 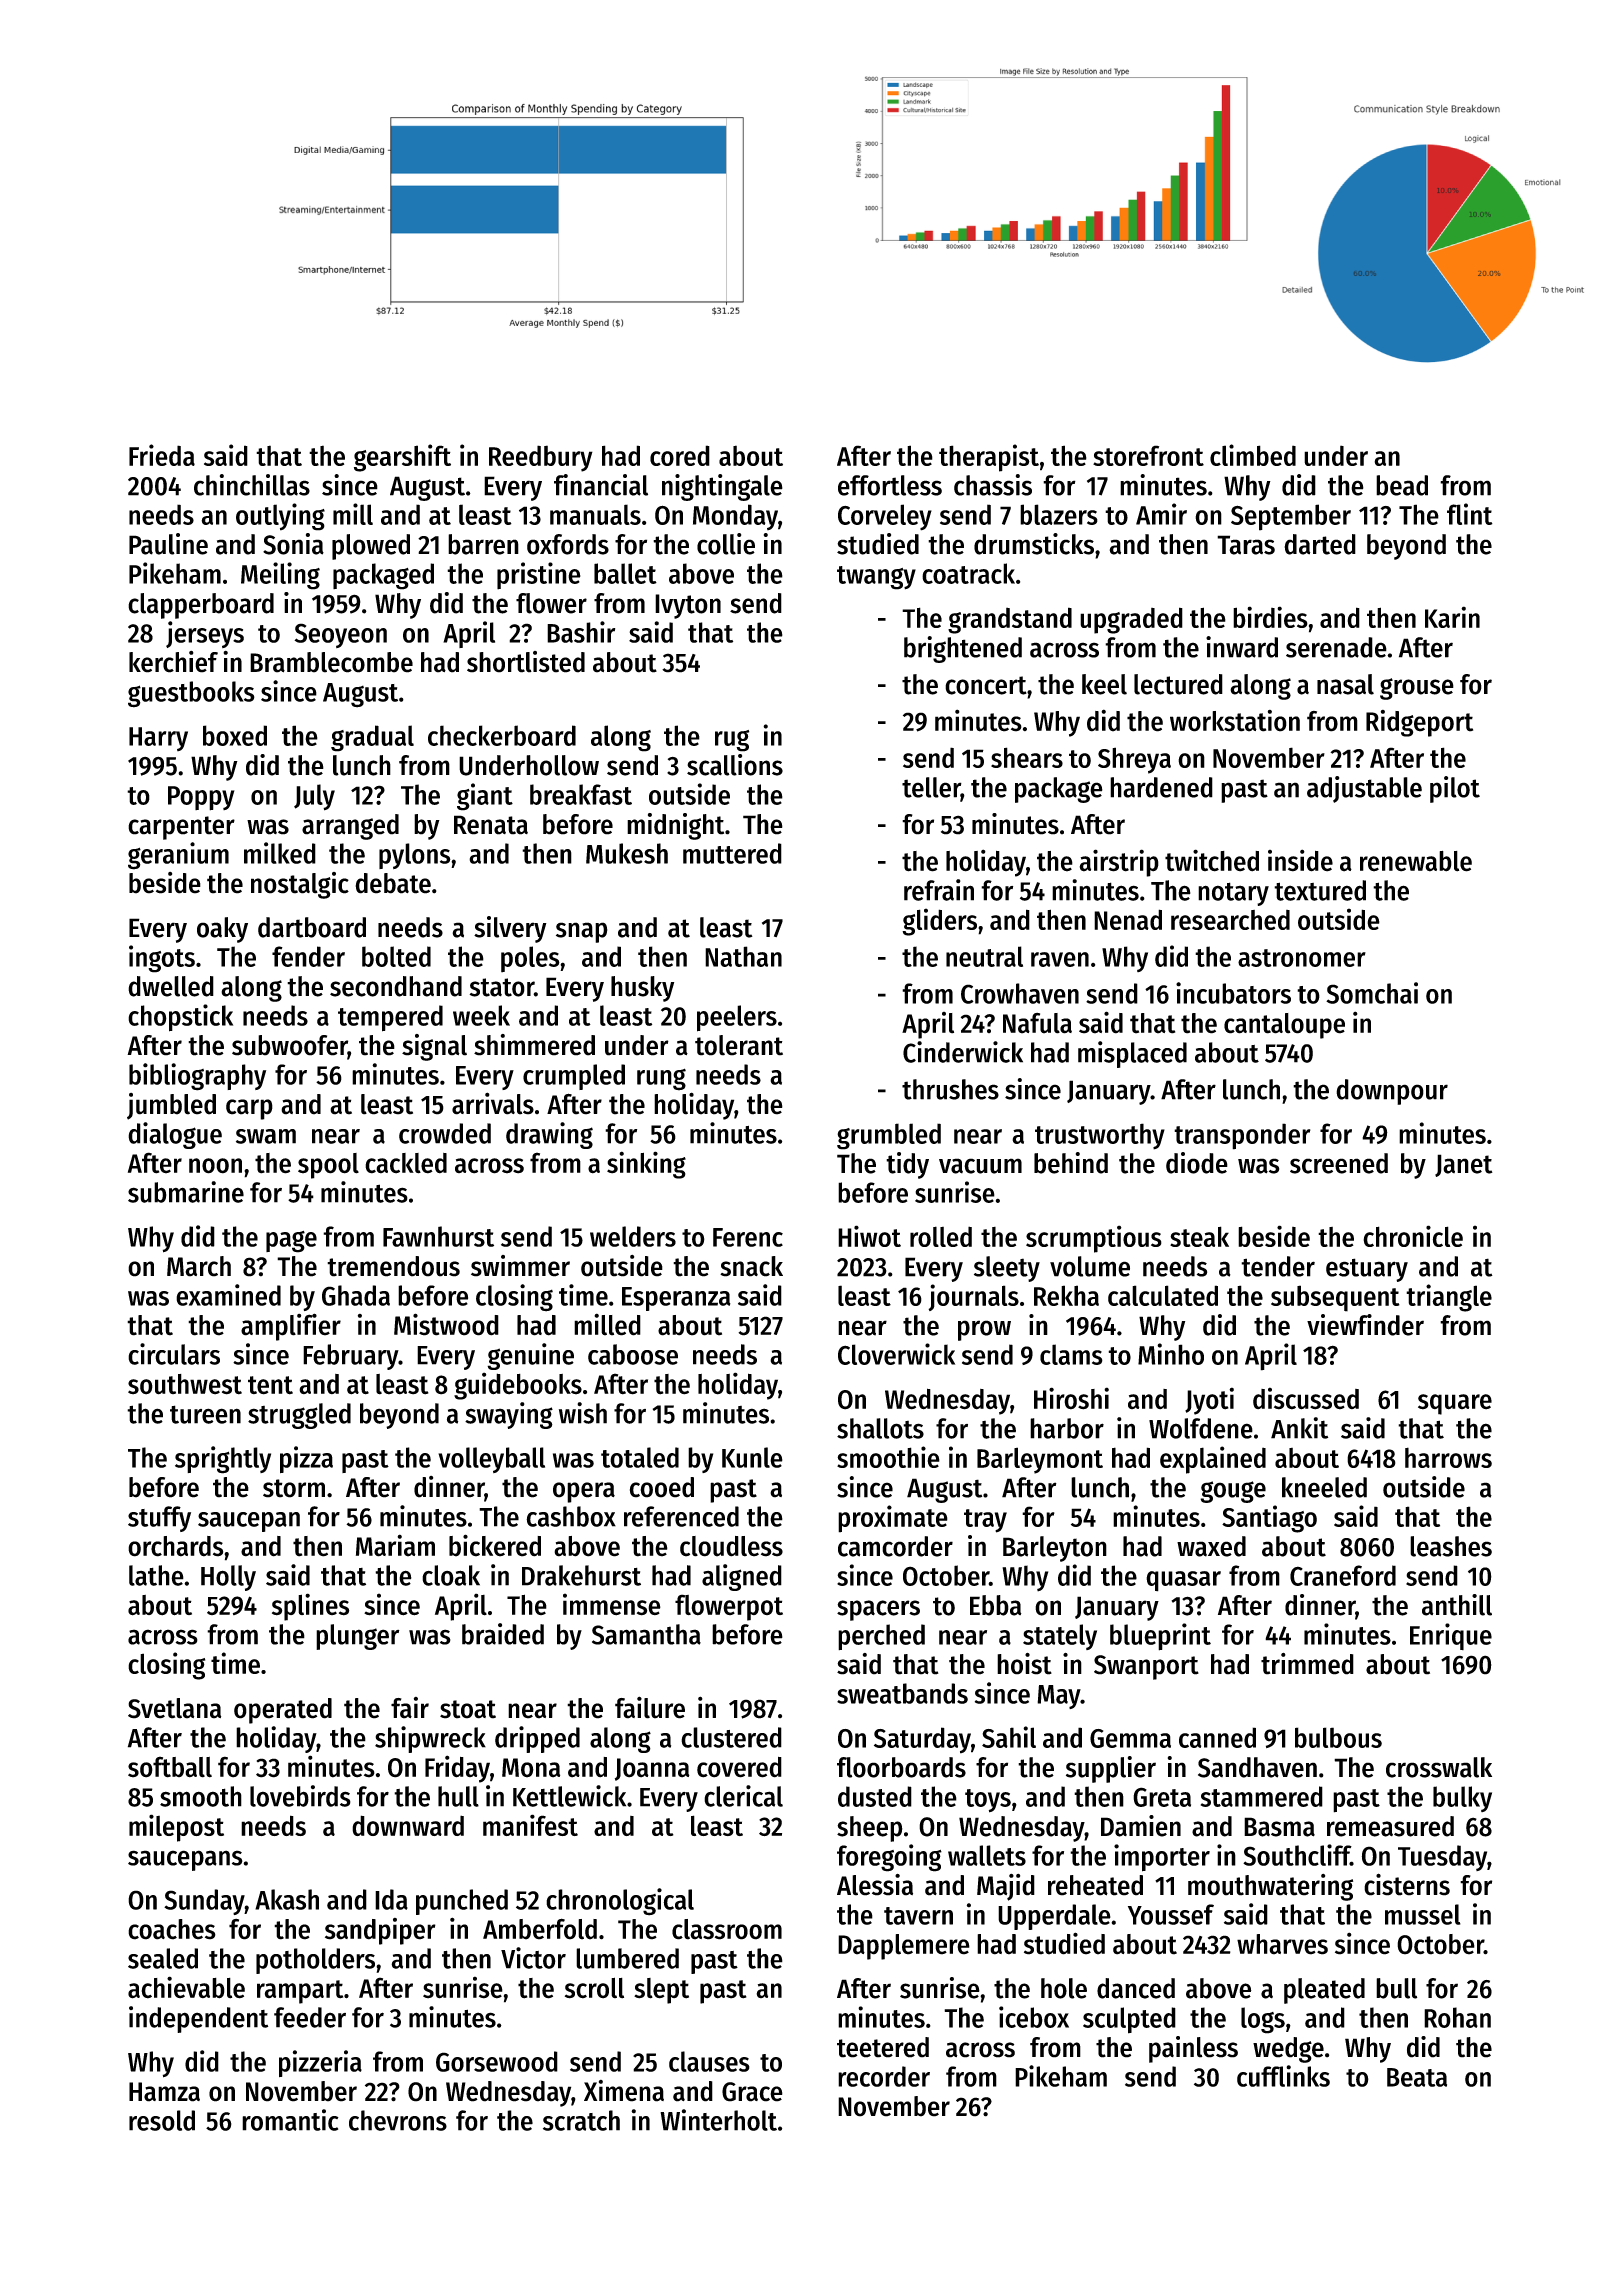 What do you see at coordinates (885, 517) in the document?
I see `Corveley` at bounding box center [885, 517].
